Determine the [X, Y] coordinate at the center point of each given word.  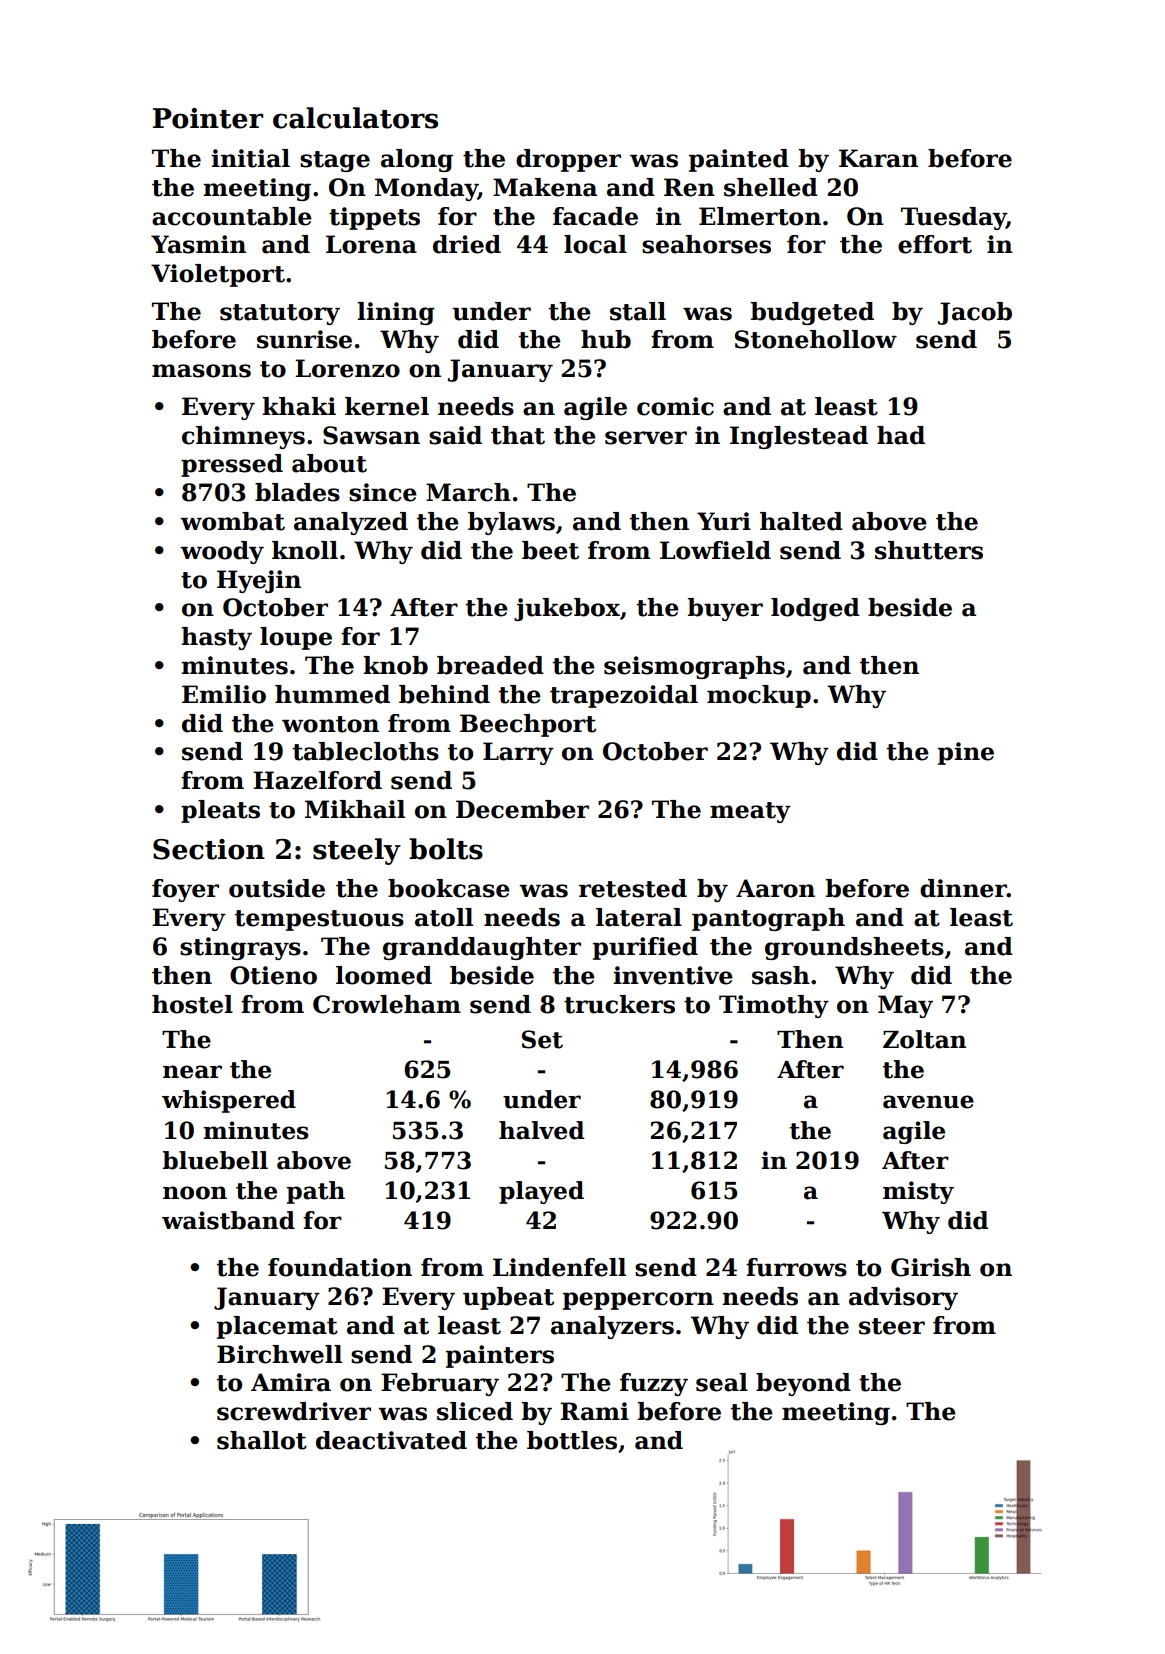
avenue [928, 1102]
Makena [545, 187]
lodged [815, 609]
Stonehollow [816, 339]
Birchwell [279, 1354]
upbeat [508, 1298]
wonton [330, 724]
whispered [229, 1101]
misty [918, 1192]
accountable [232, 216]
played [541, 1192]
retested [633, 888]
